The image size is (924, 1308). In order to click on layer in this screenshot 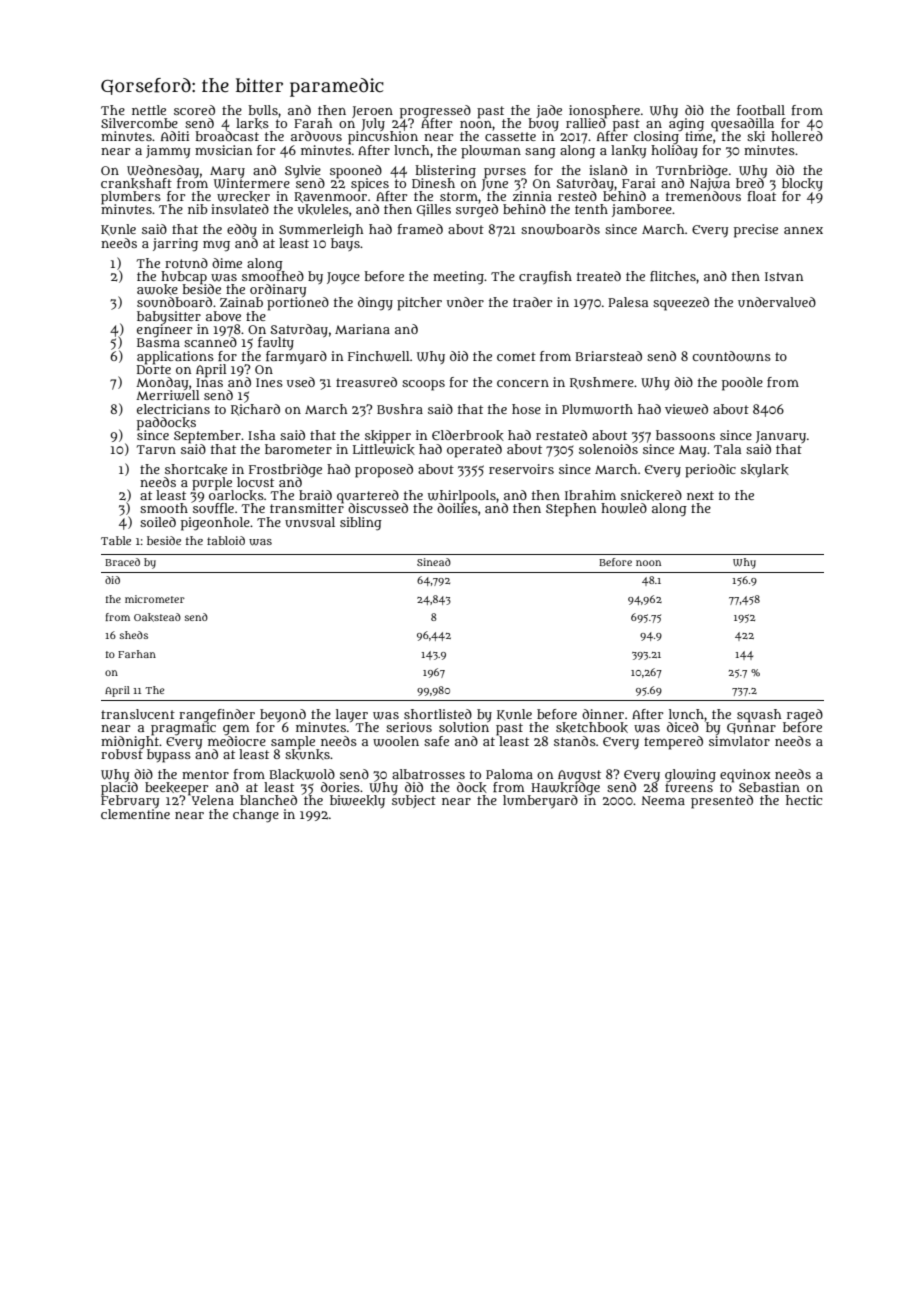, I will do `click(352, 716)`.
